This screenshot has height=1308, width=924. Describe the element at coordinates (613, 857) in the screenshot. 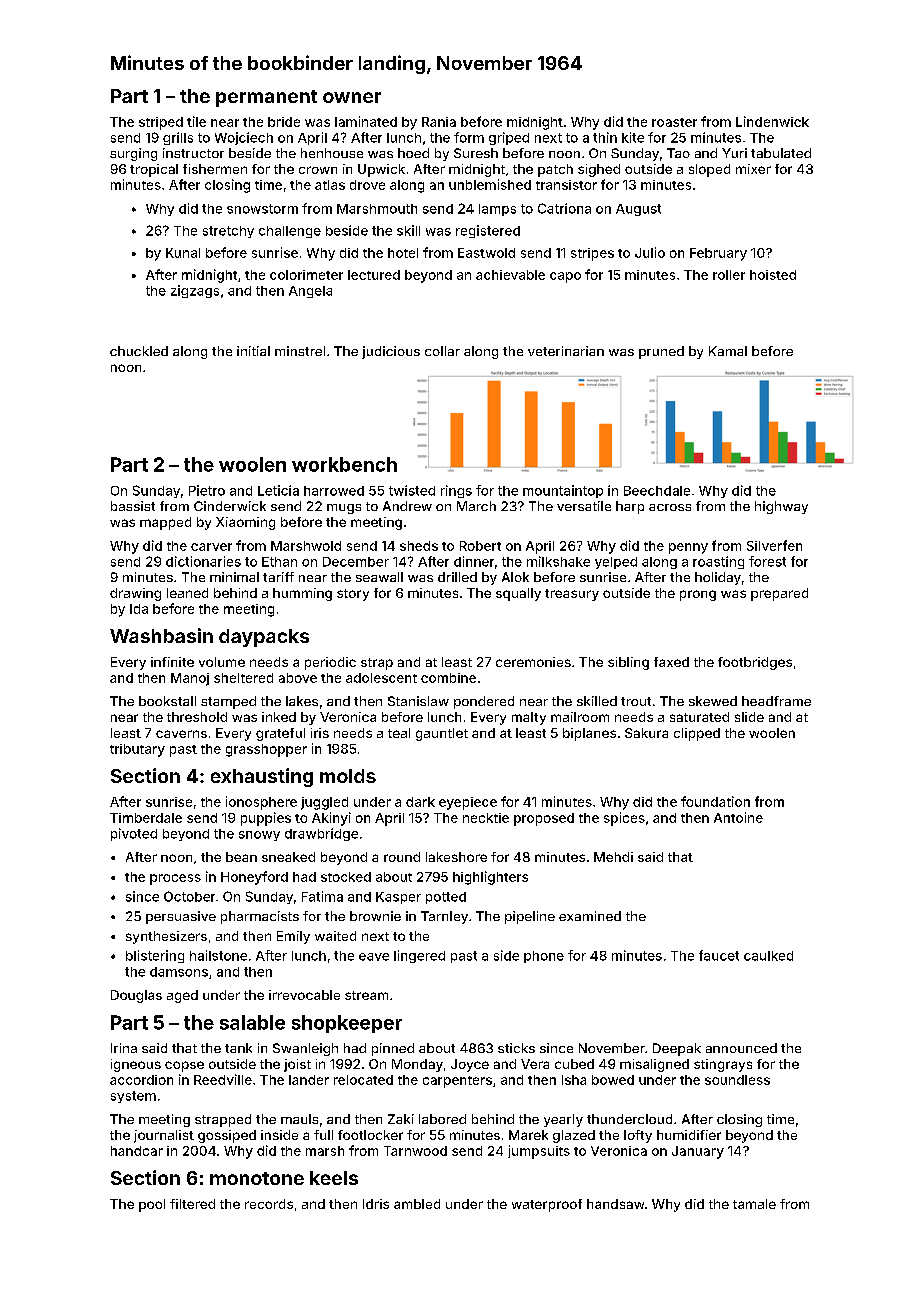

I see `Mehdi` at that location.
